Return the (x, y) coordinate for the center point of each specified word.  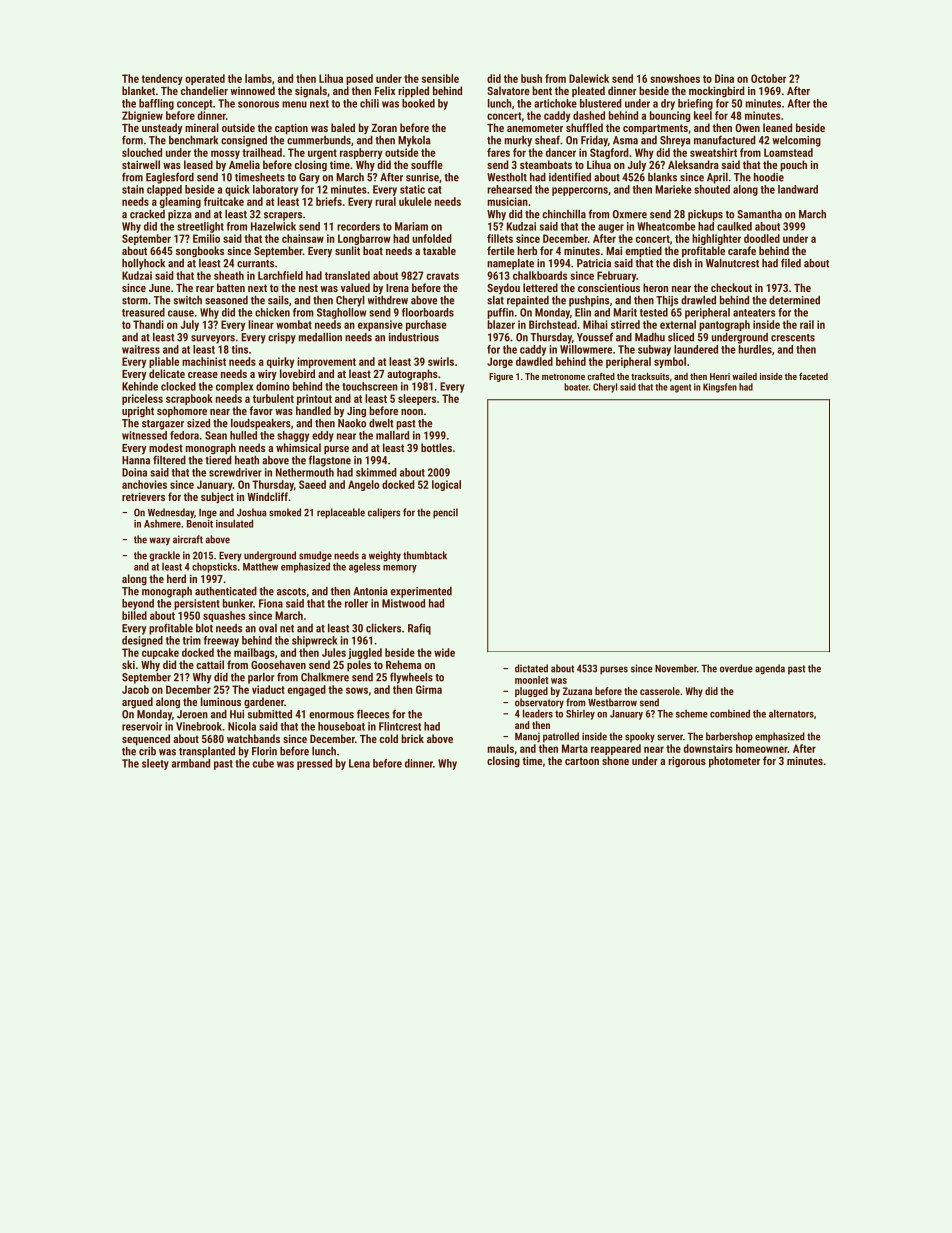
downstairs (708, 748)
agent (680, 388)
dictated (531, 668)
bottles (436, 447)
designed (142, 641)
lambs (258, 78)
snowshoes (675, 78)
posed (359, 79)
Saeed (312, 484)
